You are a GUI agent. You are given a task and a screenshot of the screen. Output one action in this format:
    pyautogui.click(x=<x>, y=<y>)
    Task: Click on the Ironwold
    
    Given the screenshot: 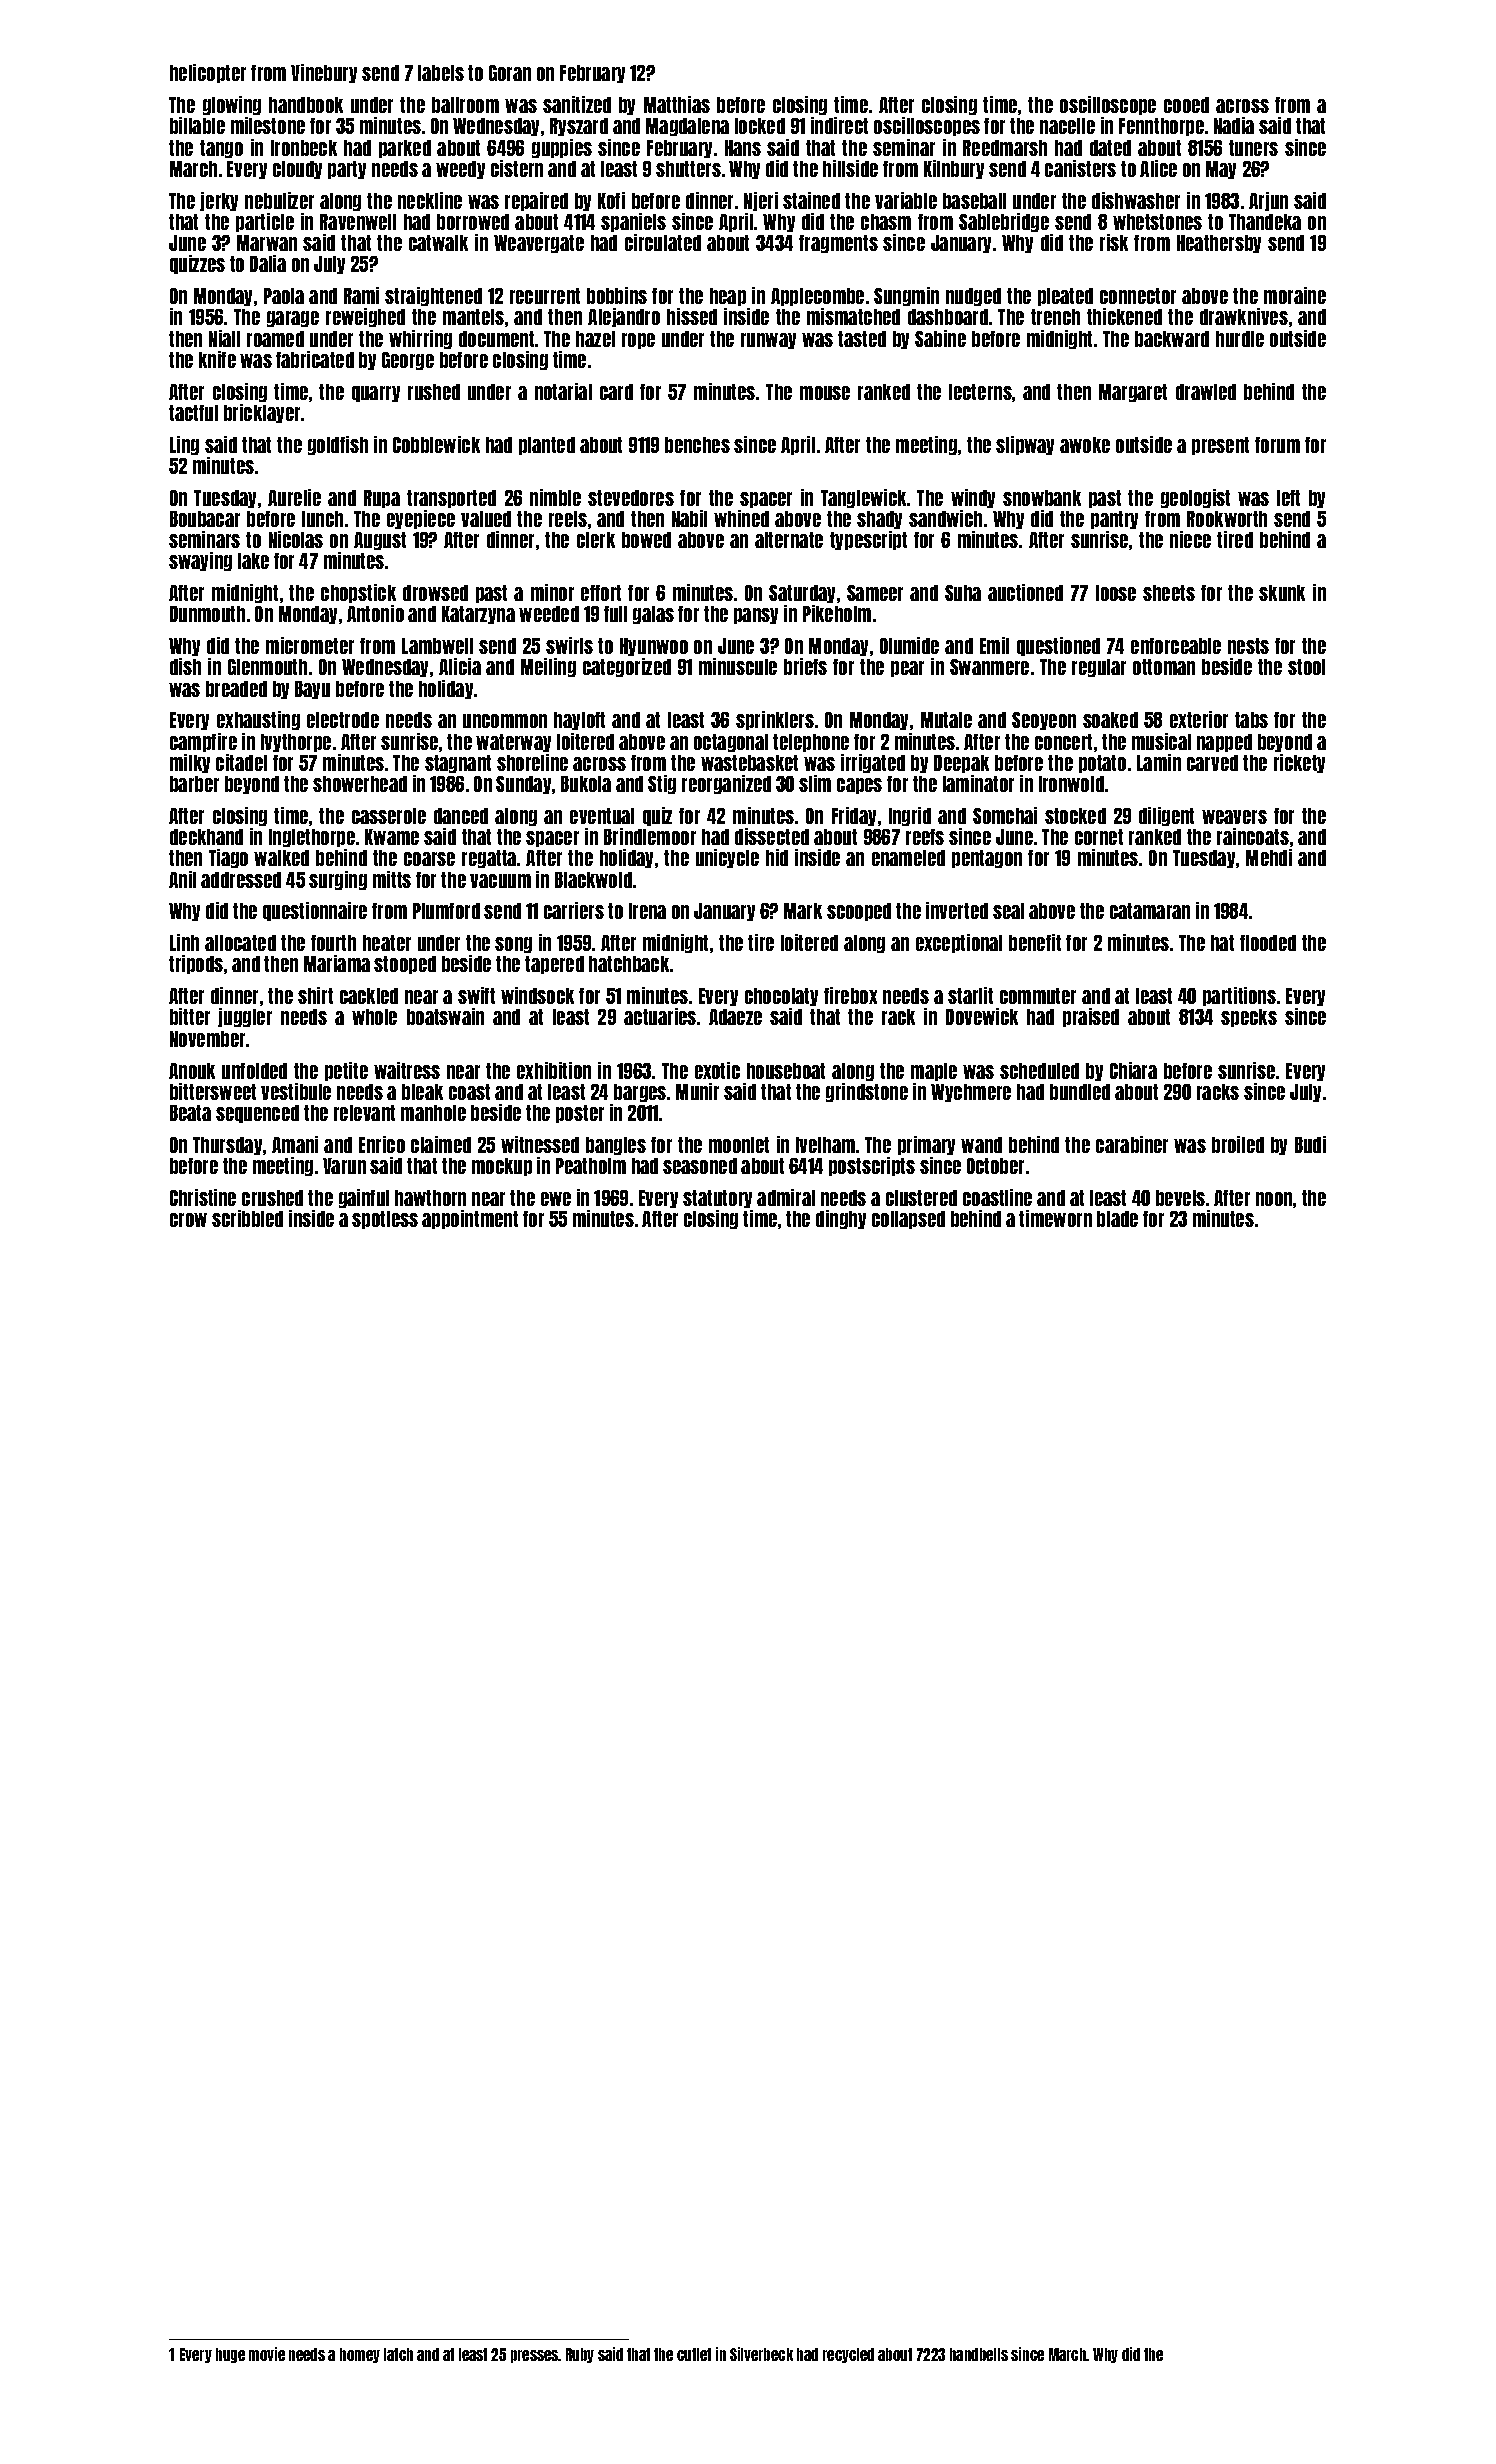 What is the action you would take?
    pyautogui.click(x=1071, y=784)
